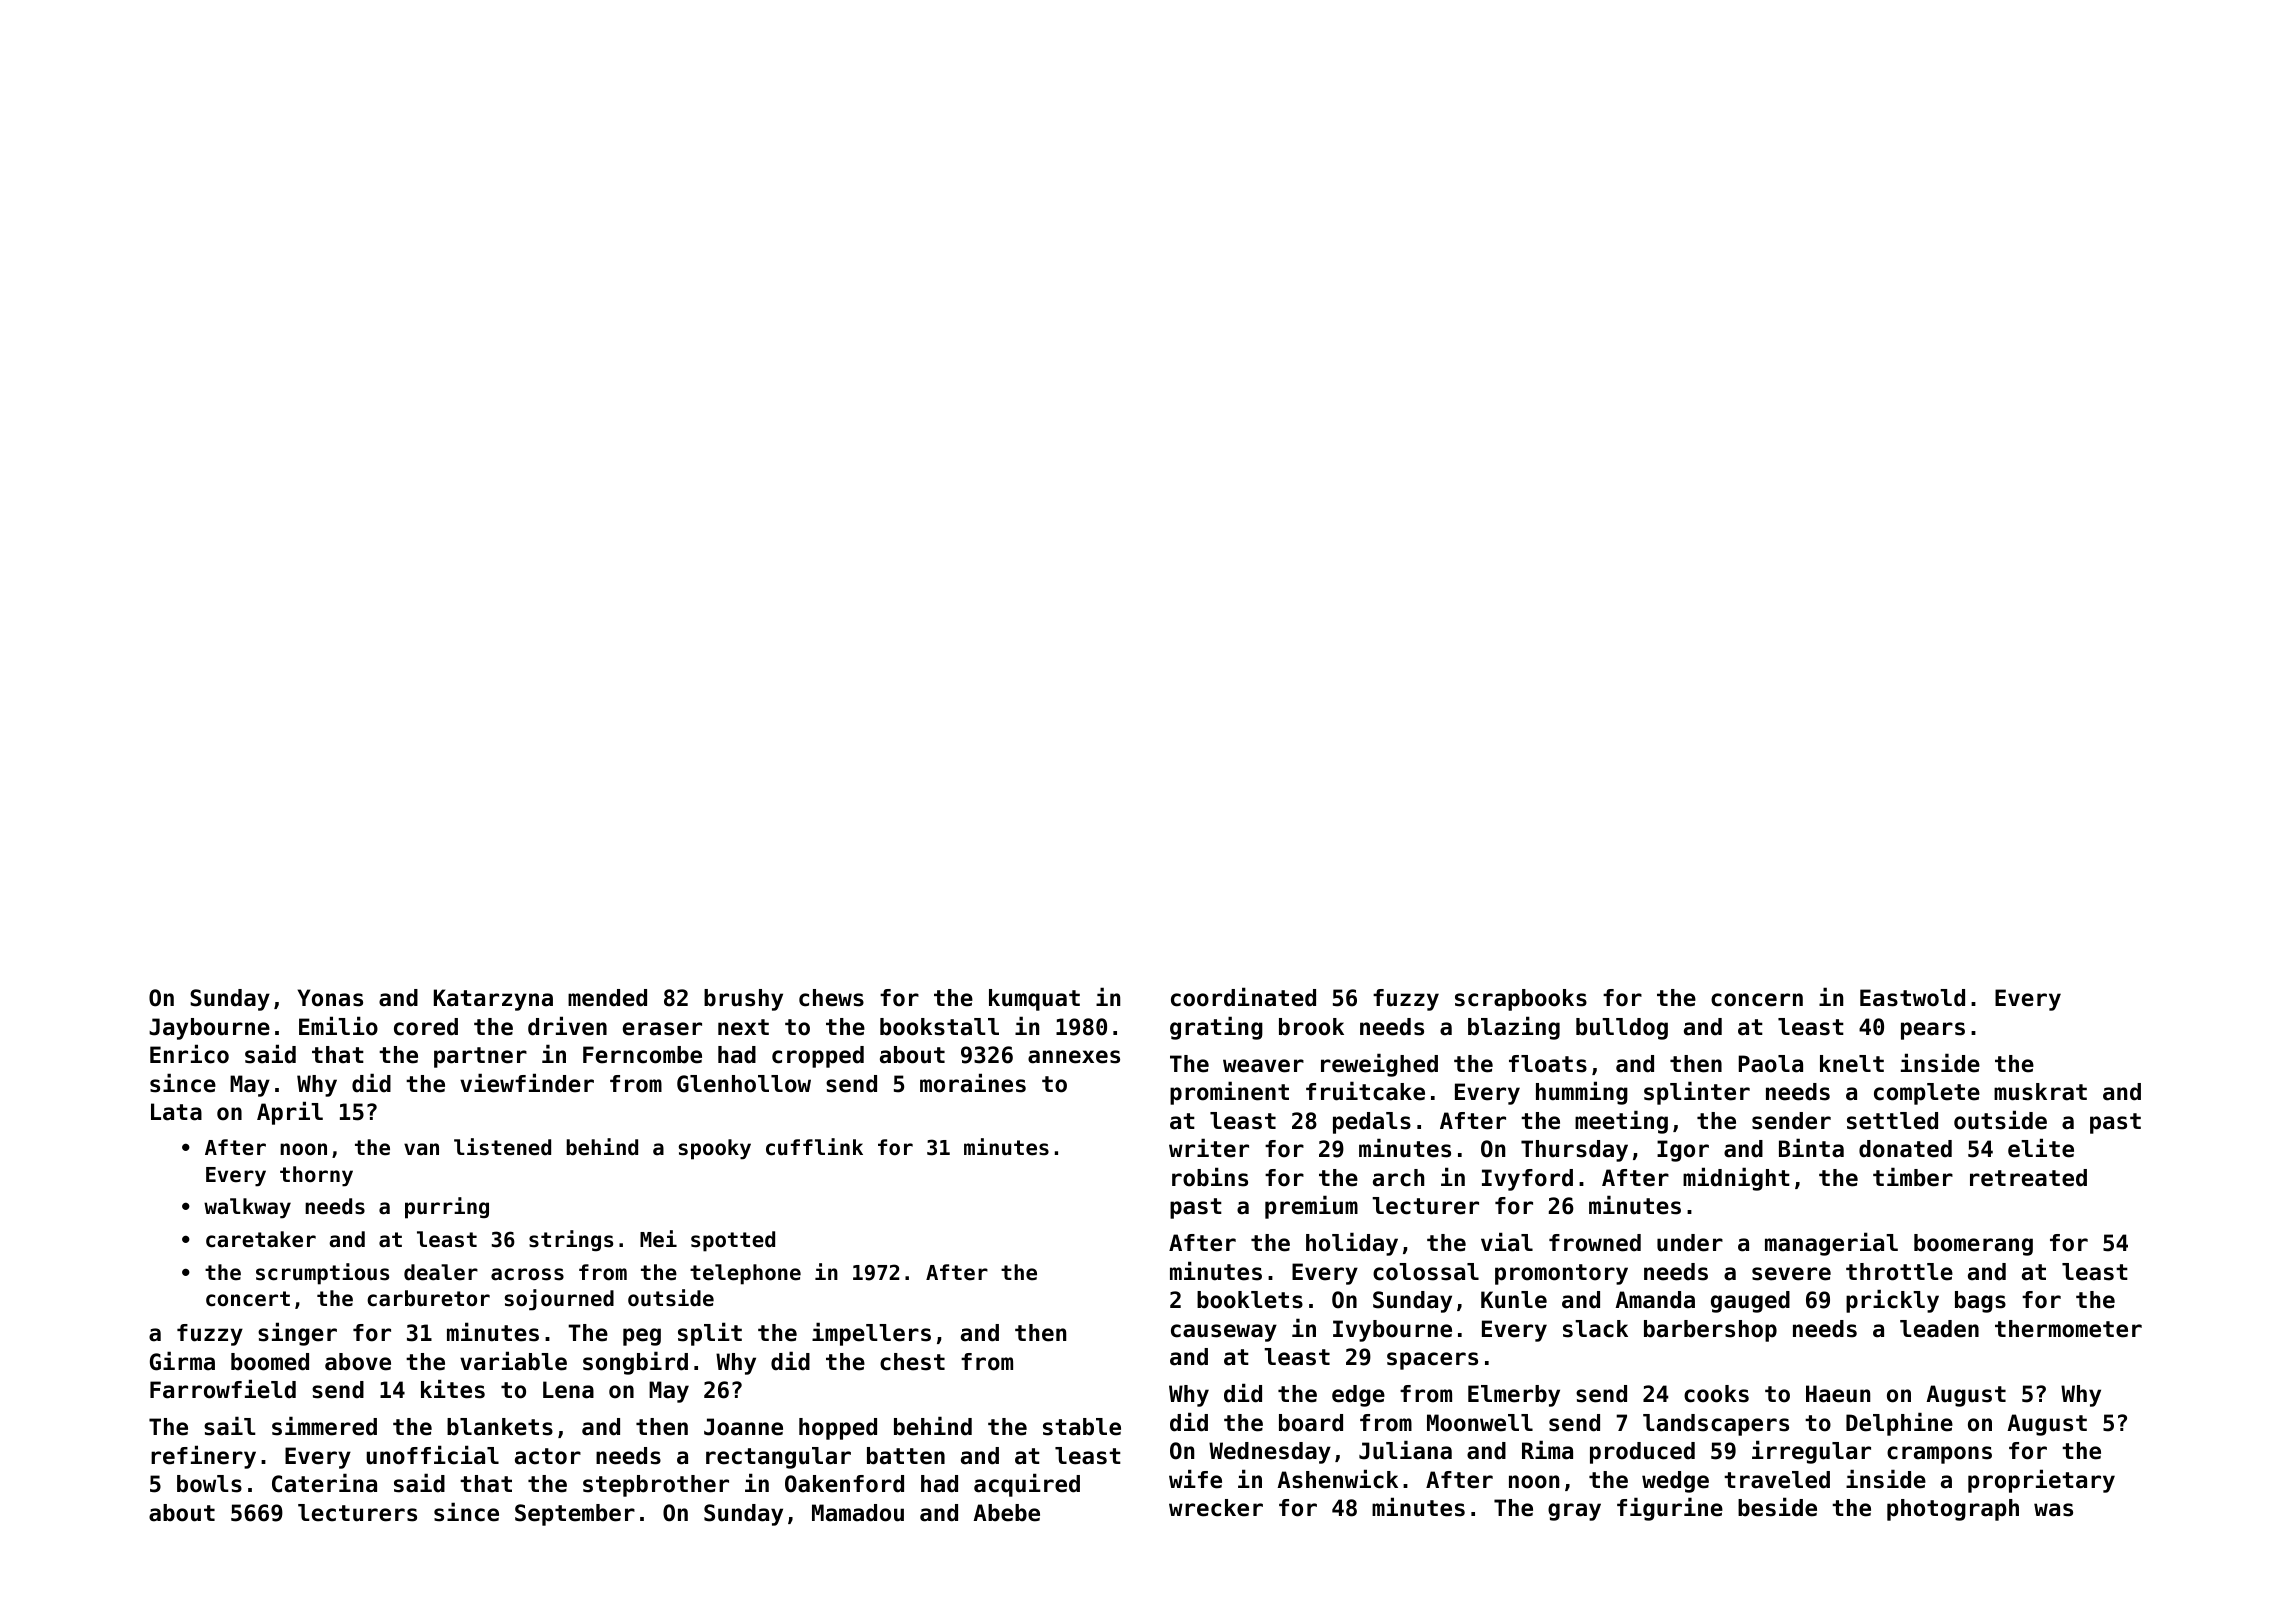 The image size is (2292, 1620). I want to click on moraines, so click(973, 1083).
